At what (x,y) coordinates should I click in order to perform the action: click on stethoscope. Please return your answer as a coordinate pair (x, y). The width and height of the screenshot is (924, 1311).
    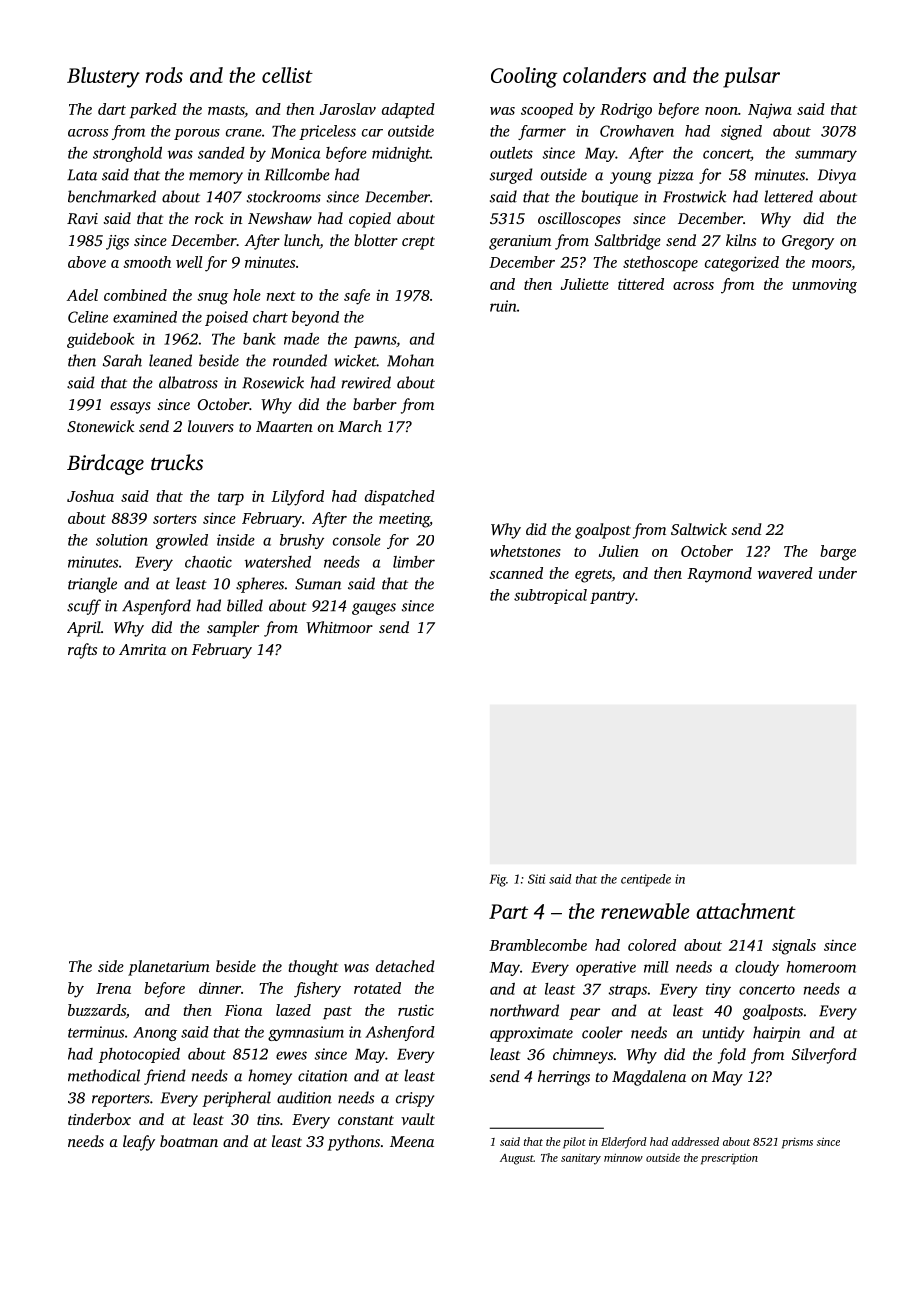
    Looking at the image, I should click on (660, 263).
